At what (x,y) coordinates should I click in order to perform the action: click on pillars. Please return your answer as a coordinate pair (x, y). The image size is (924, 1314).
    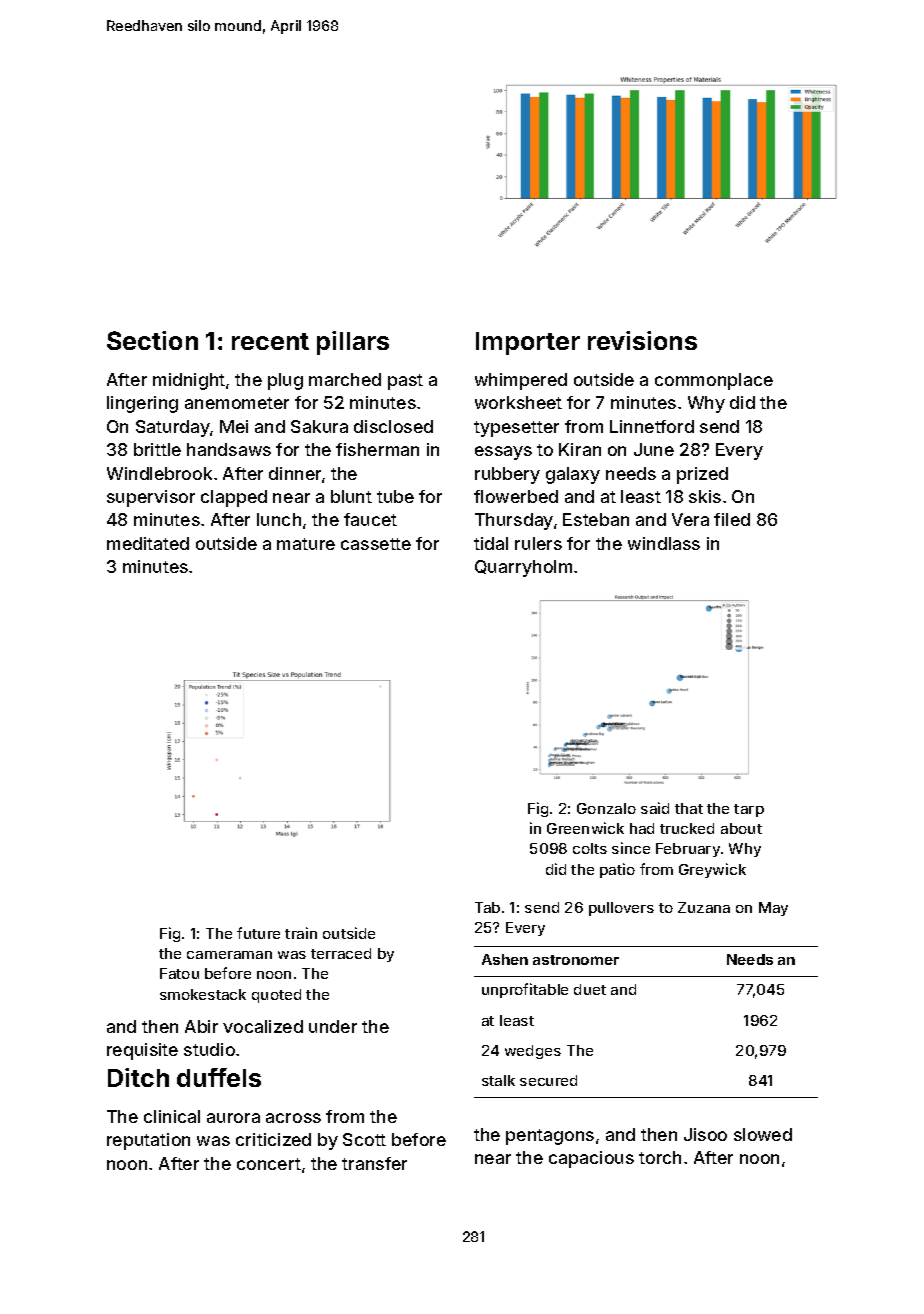
    Looking at the image, I should click on (353, 343).
